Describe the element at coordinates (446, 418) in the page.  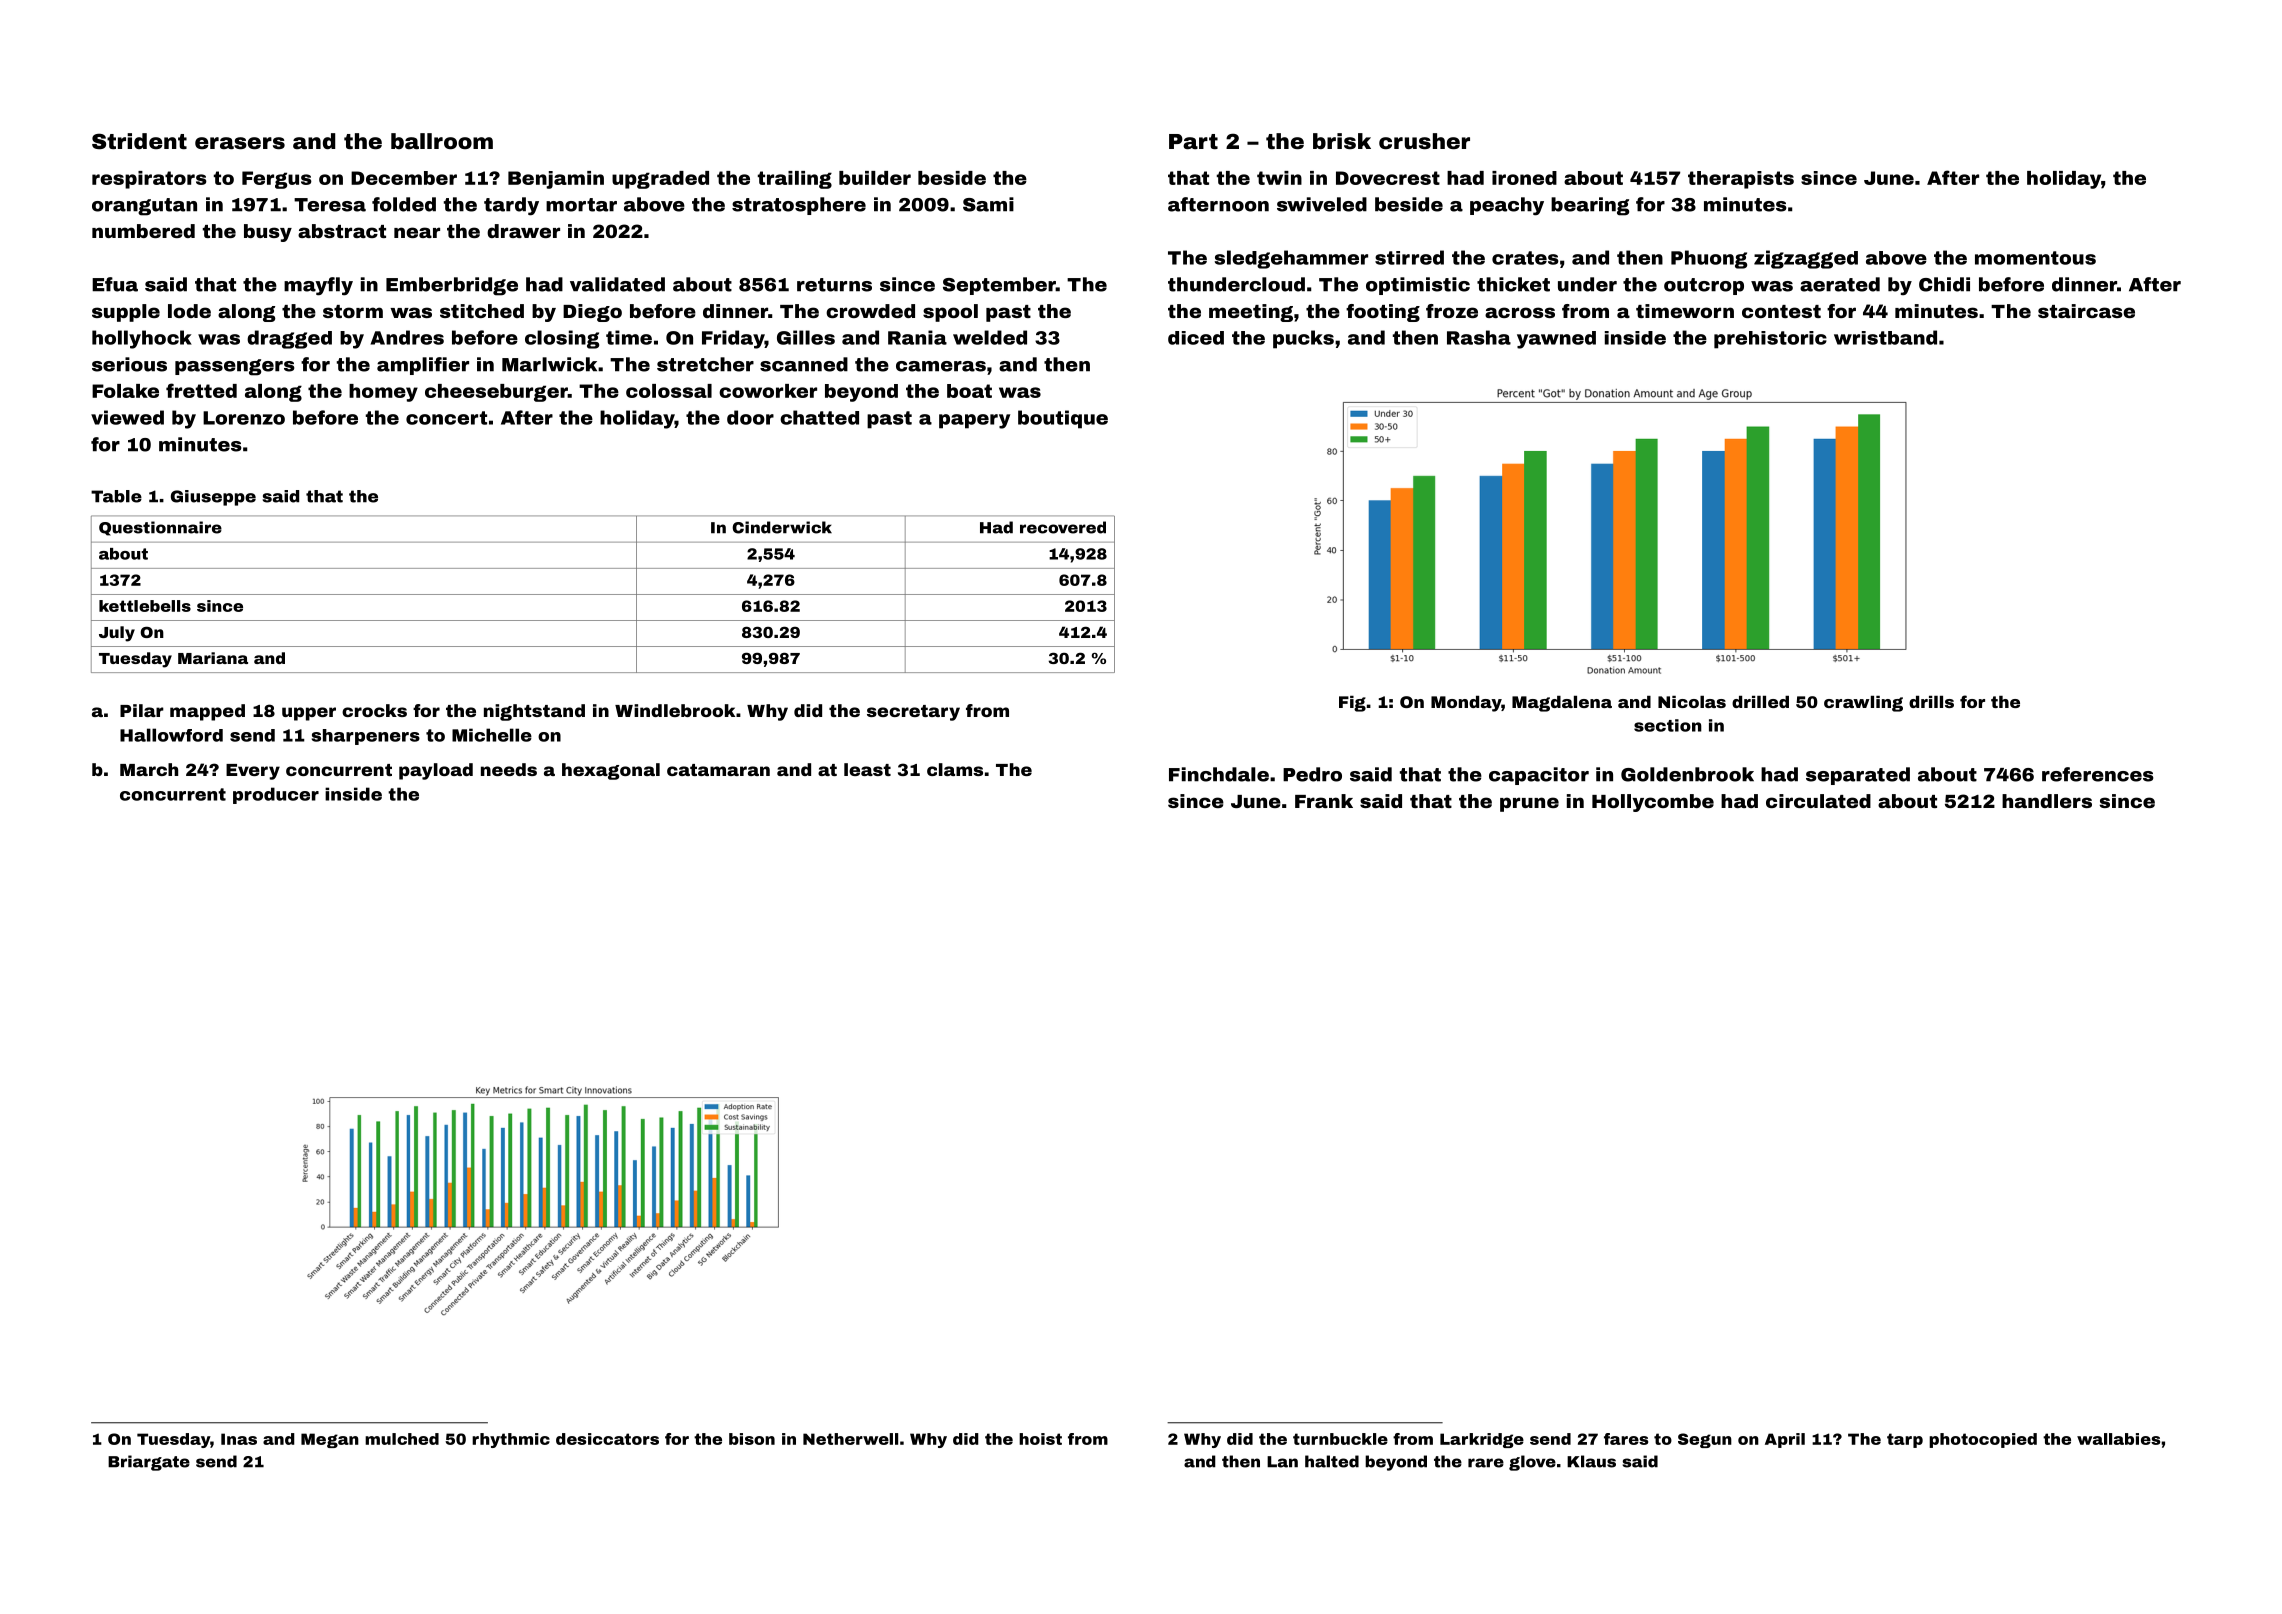
I see `concert` at that location.
